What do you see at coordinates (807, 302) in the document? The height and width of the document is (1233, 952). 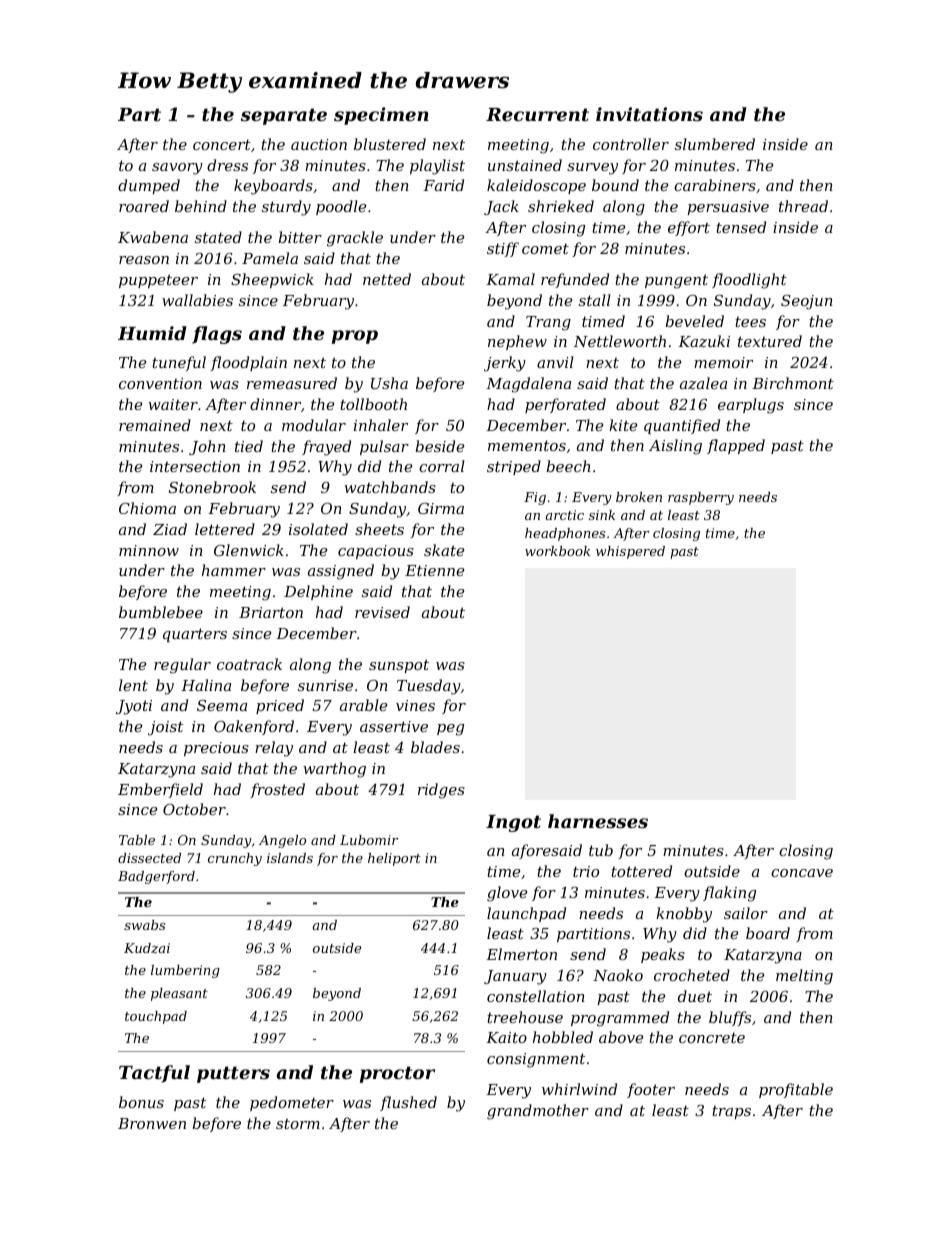 I see `Seojun` at bounding box center [807, 302].
